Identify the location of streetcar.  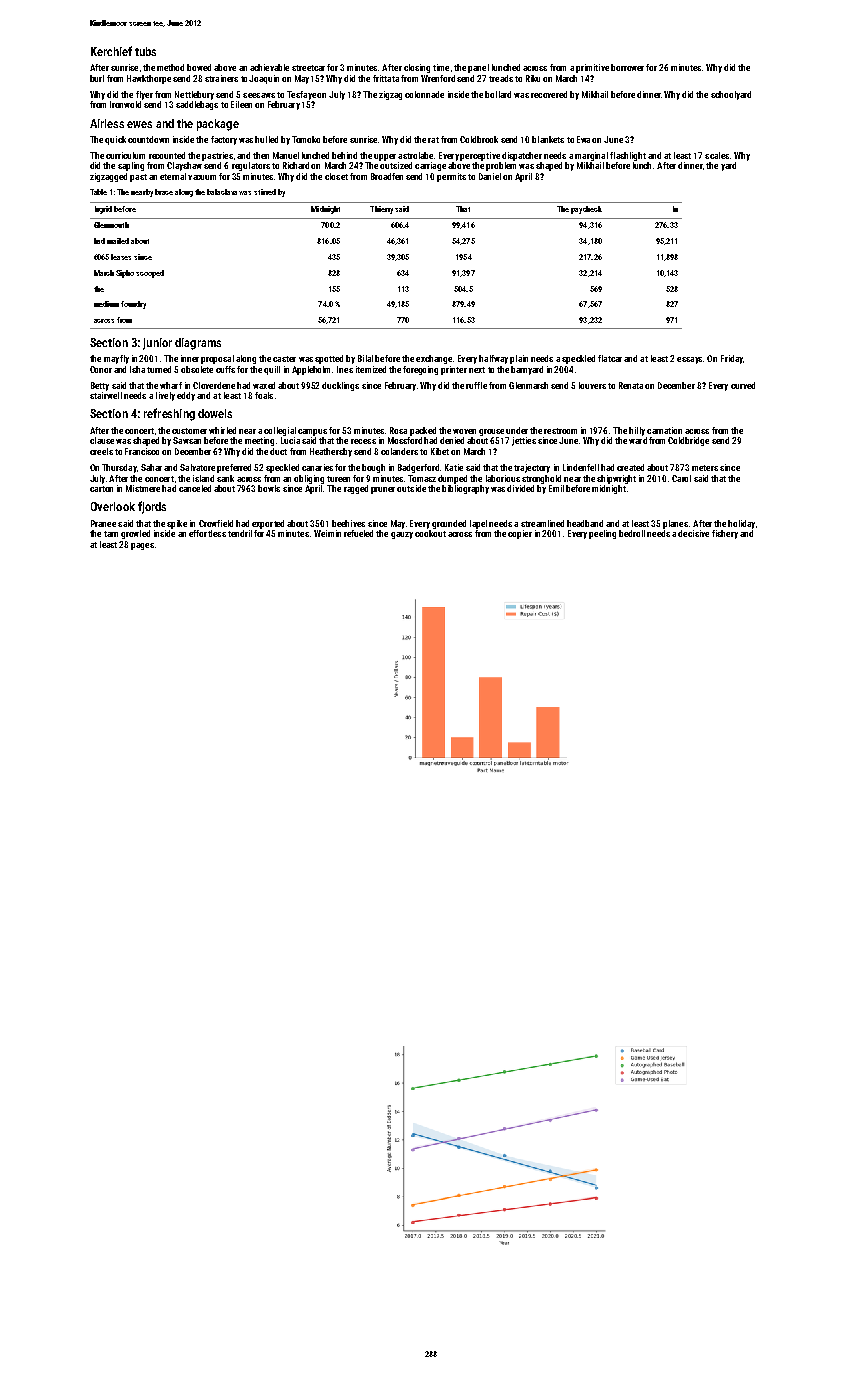
(308, 68).
